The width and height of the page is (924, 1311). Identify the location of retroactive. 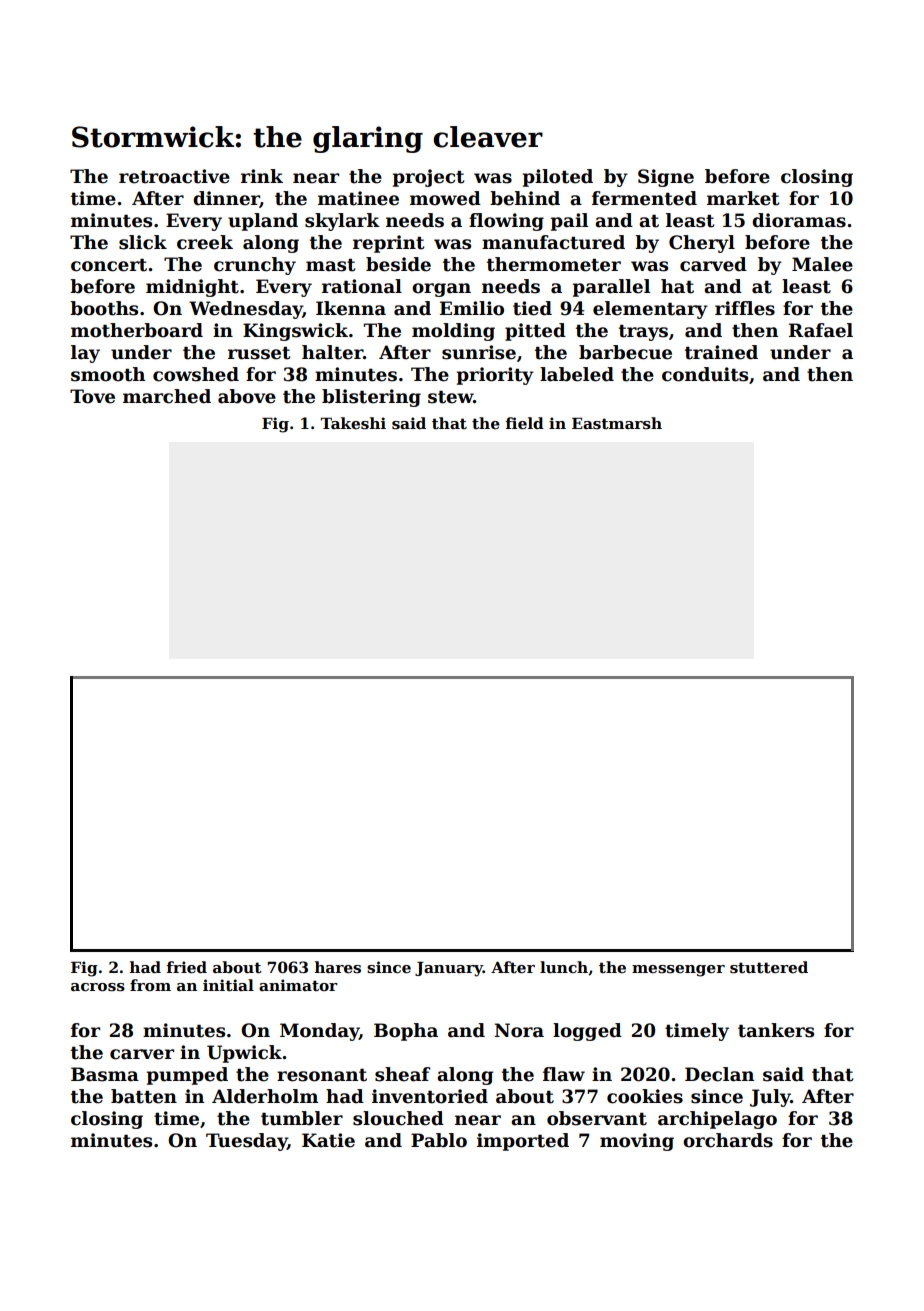
(174, 176).
